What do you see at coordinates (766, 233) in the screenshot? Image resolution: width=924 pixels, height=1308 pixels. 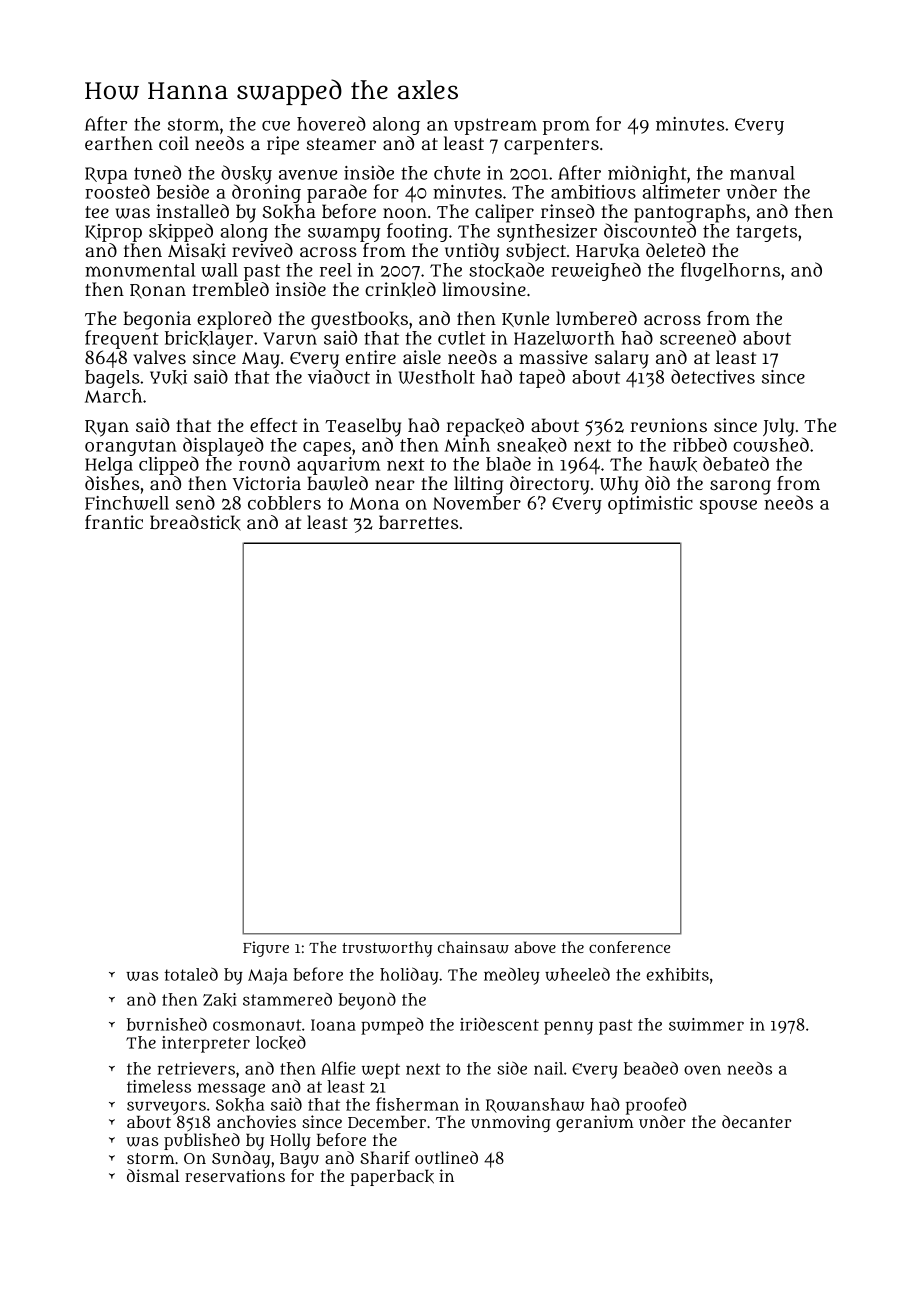 I see `targets` at bounding box center [766, 233].
